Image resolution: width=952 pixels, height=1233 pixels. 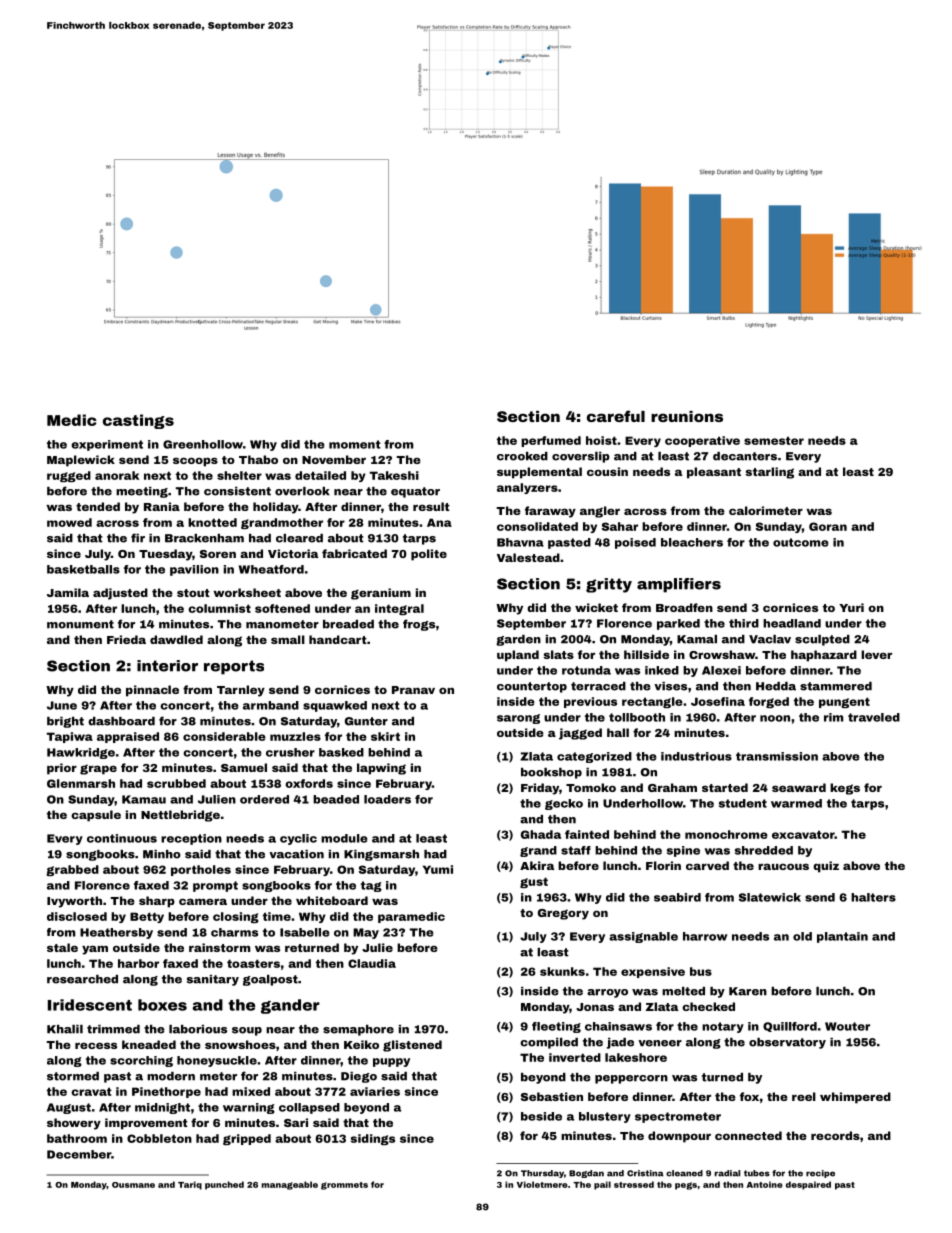 What do you see at coordinates (385, 736) in the screenshot?
I see `skirt` at bounding box center [385, 736].
